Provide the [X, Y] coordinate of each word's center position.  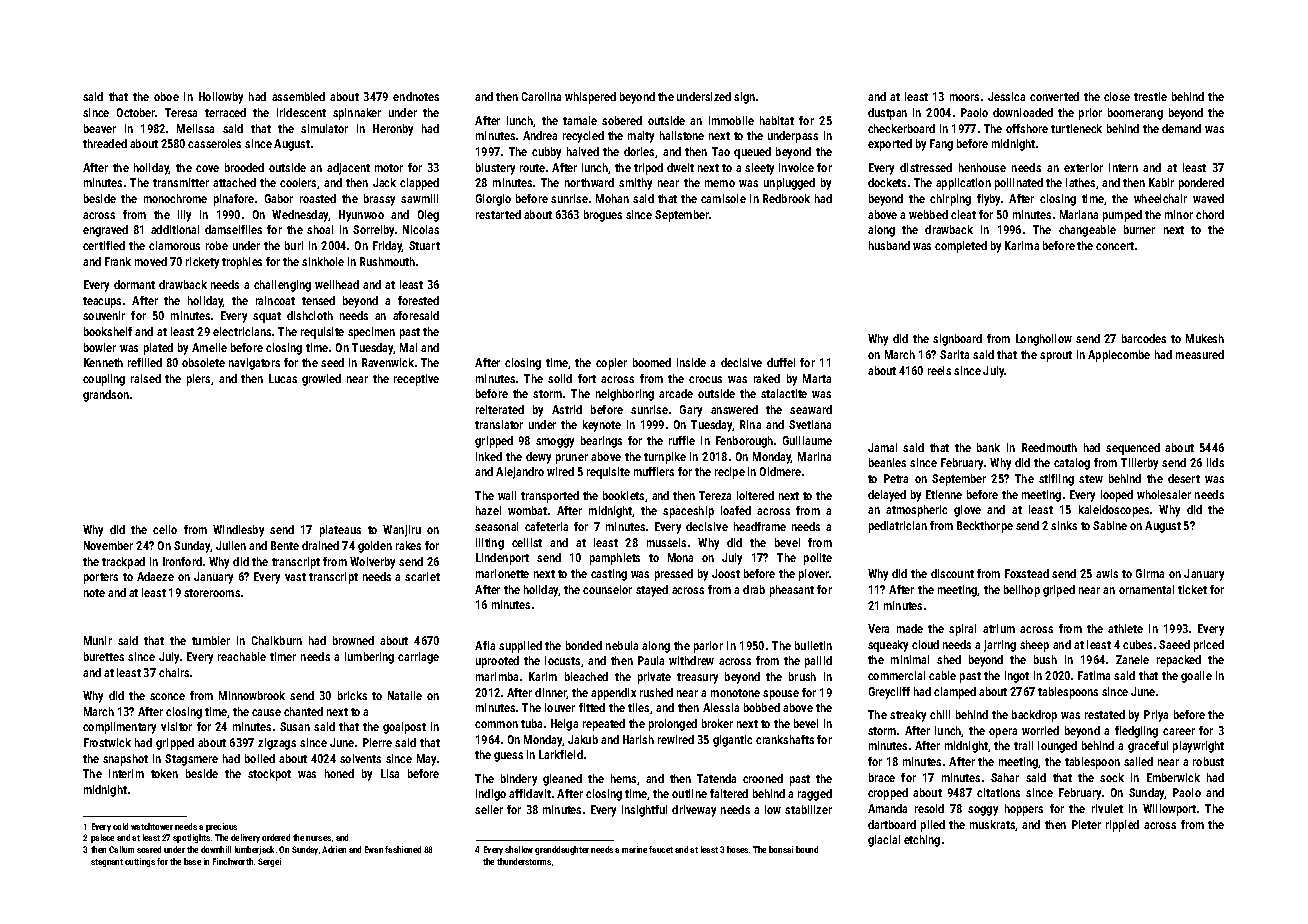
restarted [498, 214]
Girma [1150, 573]
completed [961, 247]
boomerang [1135, 114]
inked [489, 456]
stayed [652, 591]
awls [1107, 573]
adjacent [348, 169]
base [192, 861]
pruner [572, 459]
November [108, 545]
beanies [887, 462]
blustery [495, 169]
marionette [502, 573]
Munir [98, 640]
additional [175, 229]
